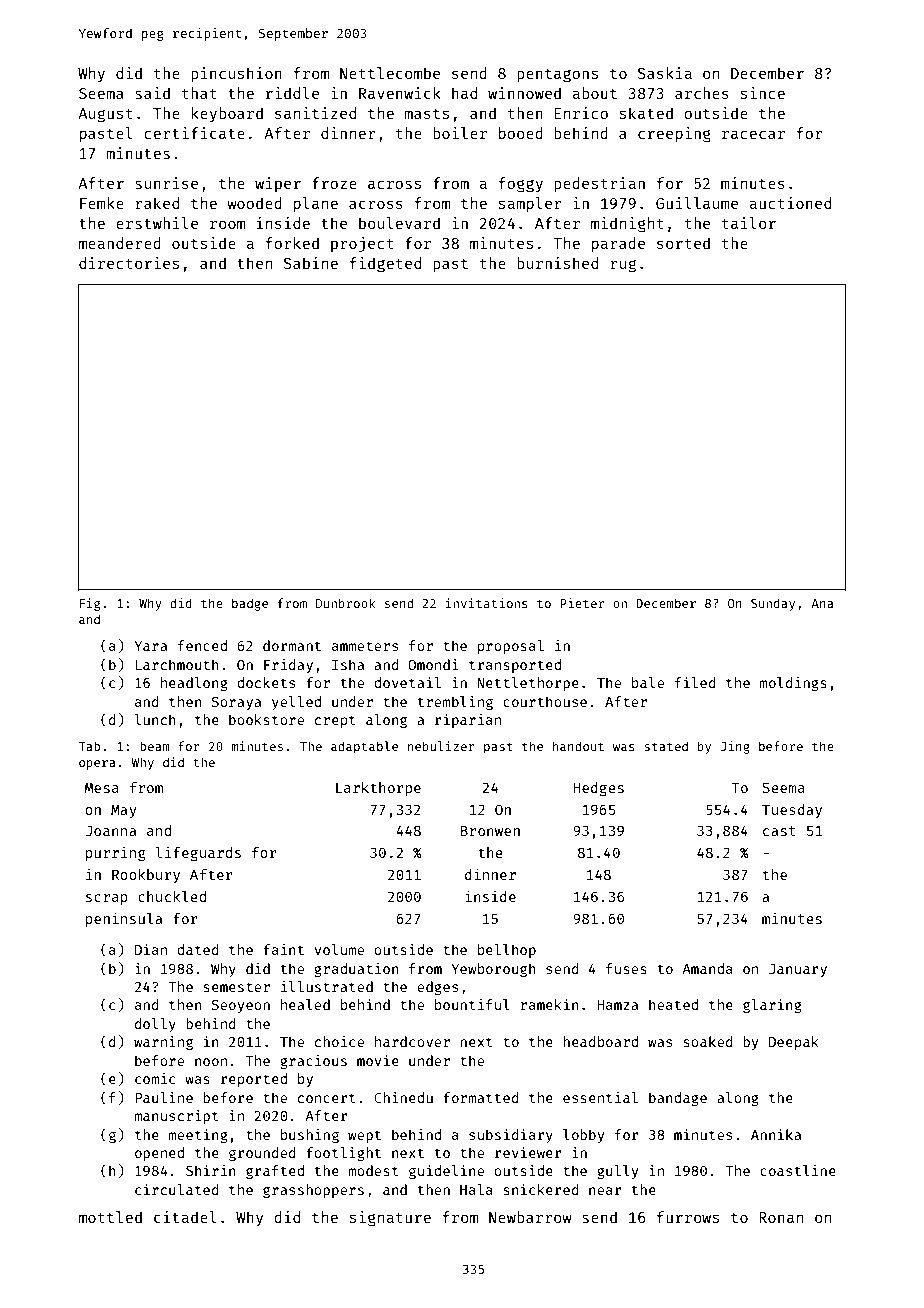 This screenshot has width=924, height=1308. Describe the element at coordinates (793, 684) in the screenshot. I see `moldings` at that location.
